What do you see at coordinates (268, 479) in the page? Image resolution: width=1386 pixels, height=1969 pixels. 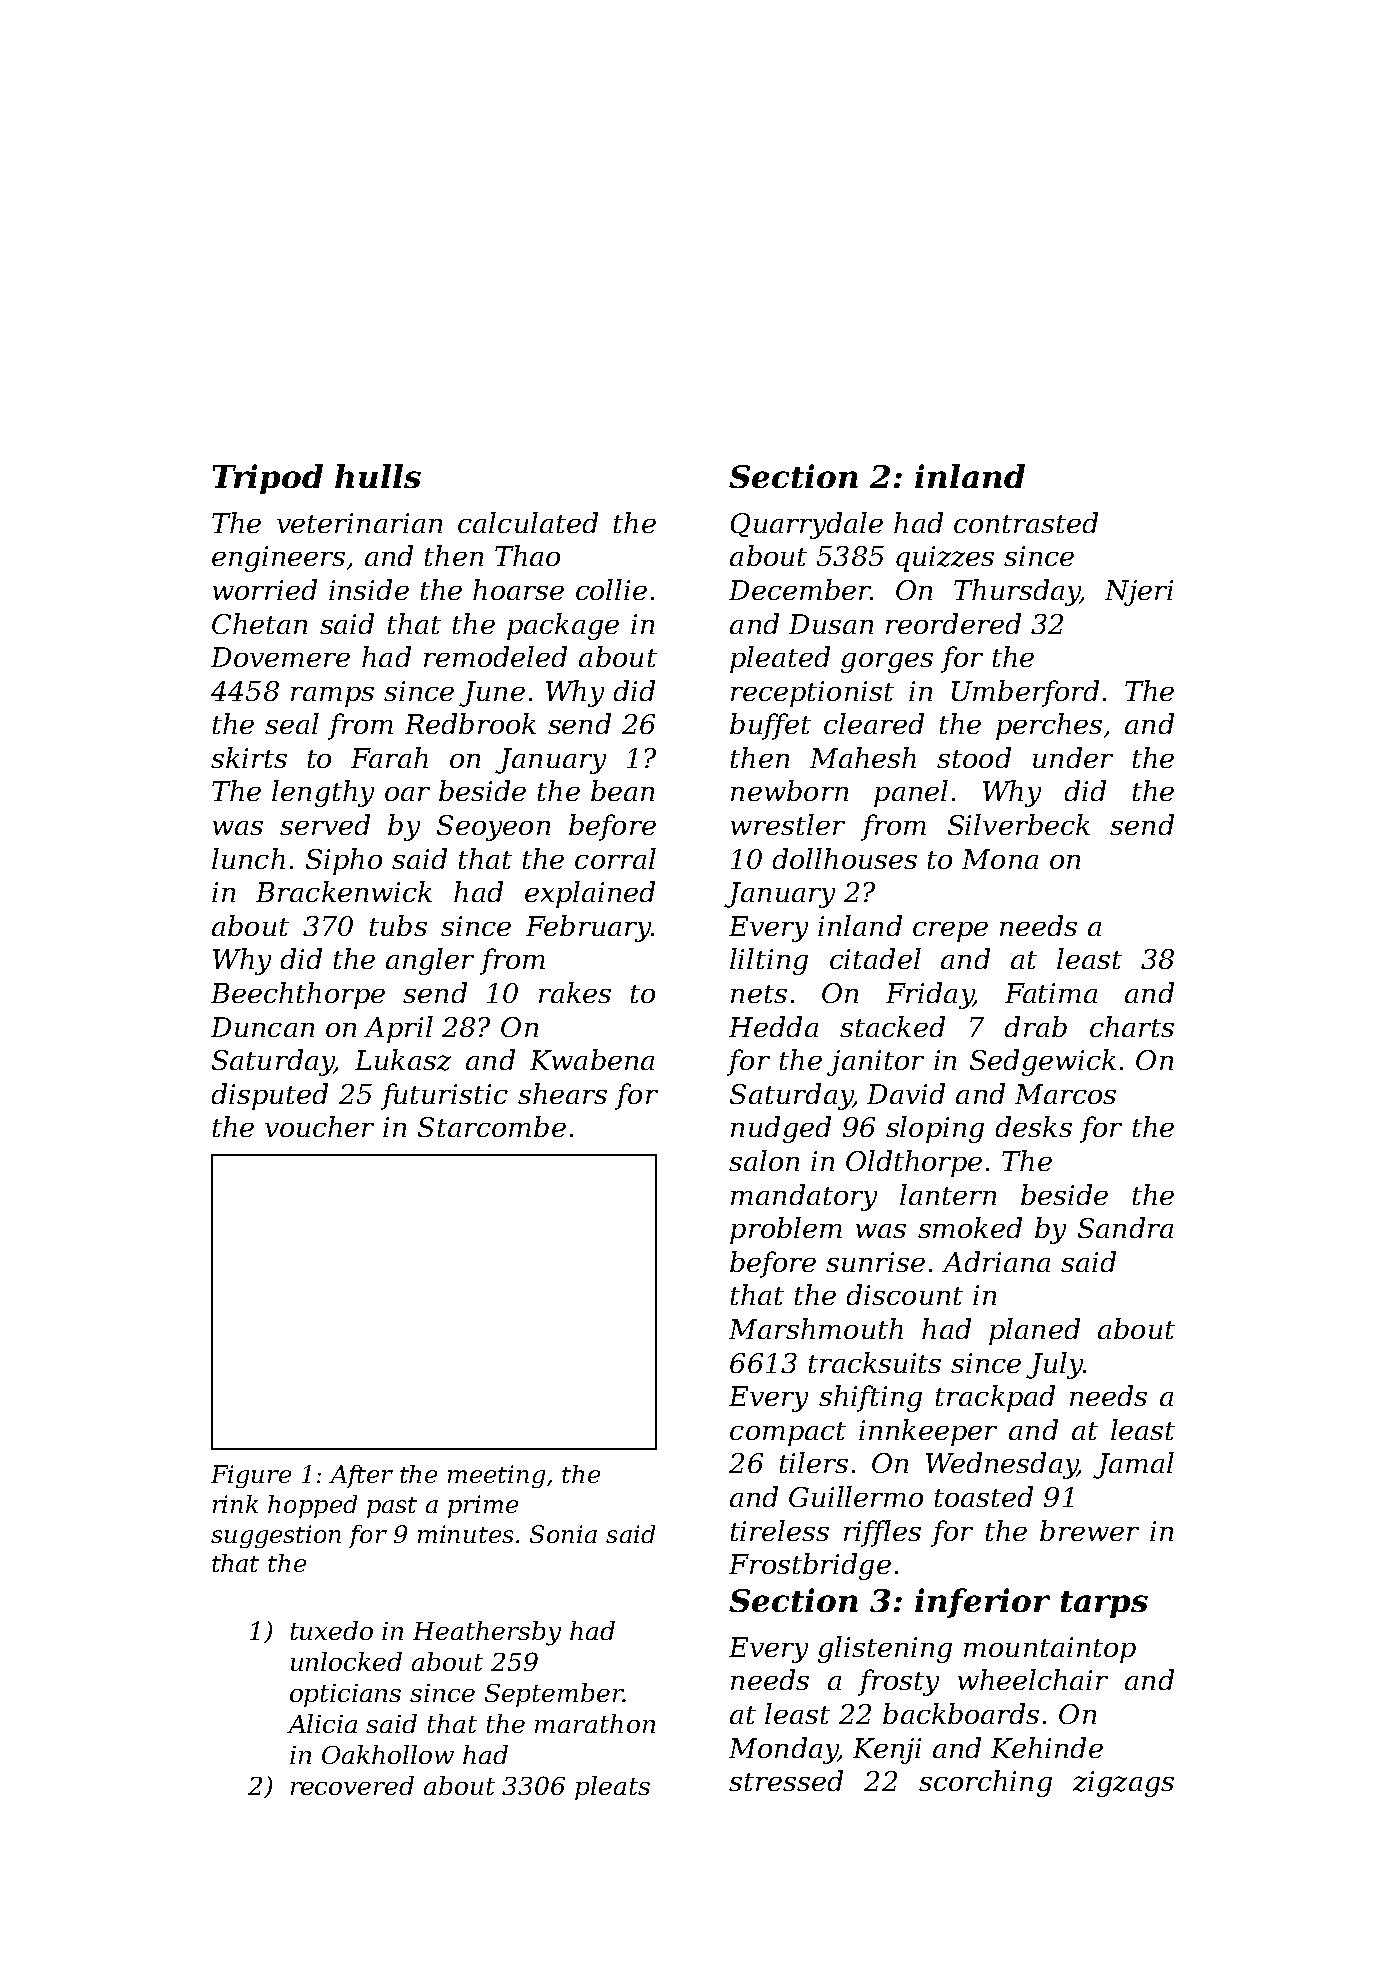 I see `Tripod` at bounding box center [268, 479].
